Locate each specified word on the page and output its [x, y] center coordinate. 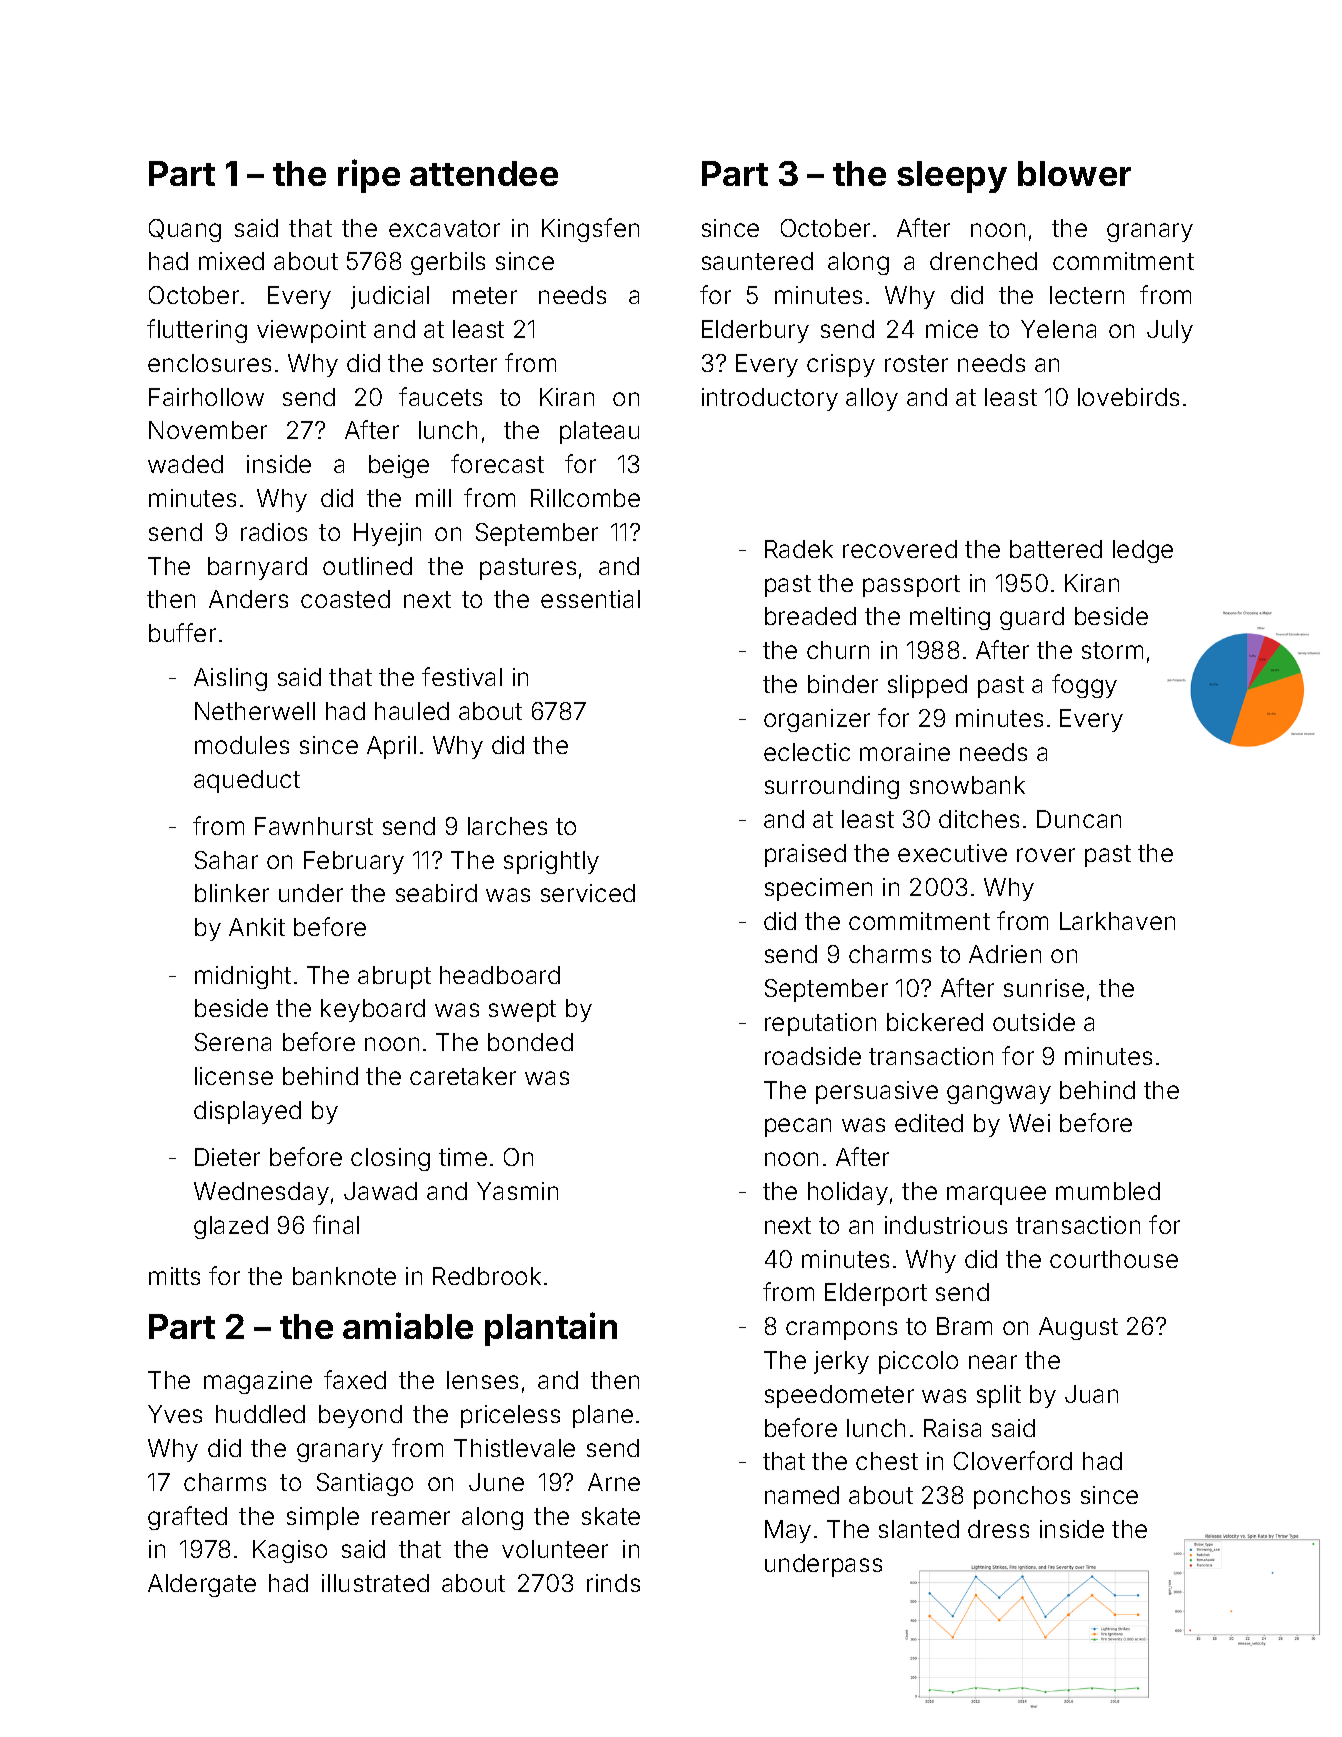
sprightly [551, 862]
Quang [185, 230]
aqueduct [247, 781]
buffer [182, 632]
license [234, 1076]
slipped [927, 686]
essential [590, 599]
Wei [1029, 1123]
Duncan [1079, 819]
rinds [613, 1583]
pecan [798, 1127]
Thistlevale [514, 1448]
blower [1074, 173]
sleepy [952, 177]
